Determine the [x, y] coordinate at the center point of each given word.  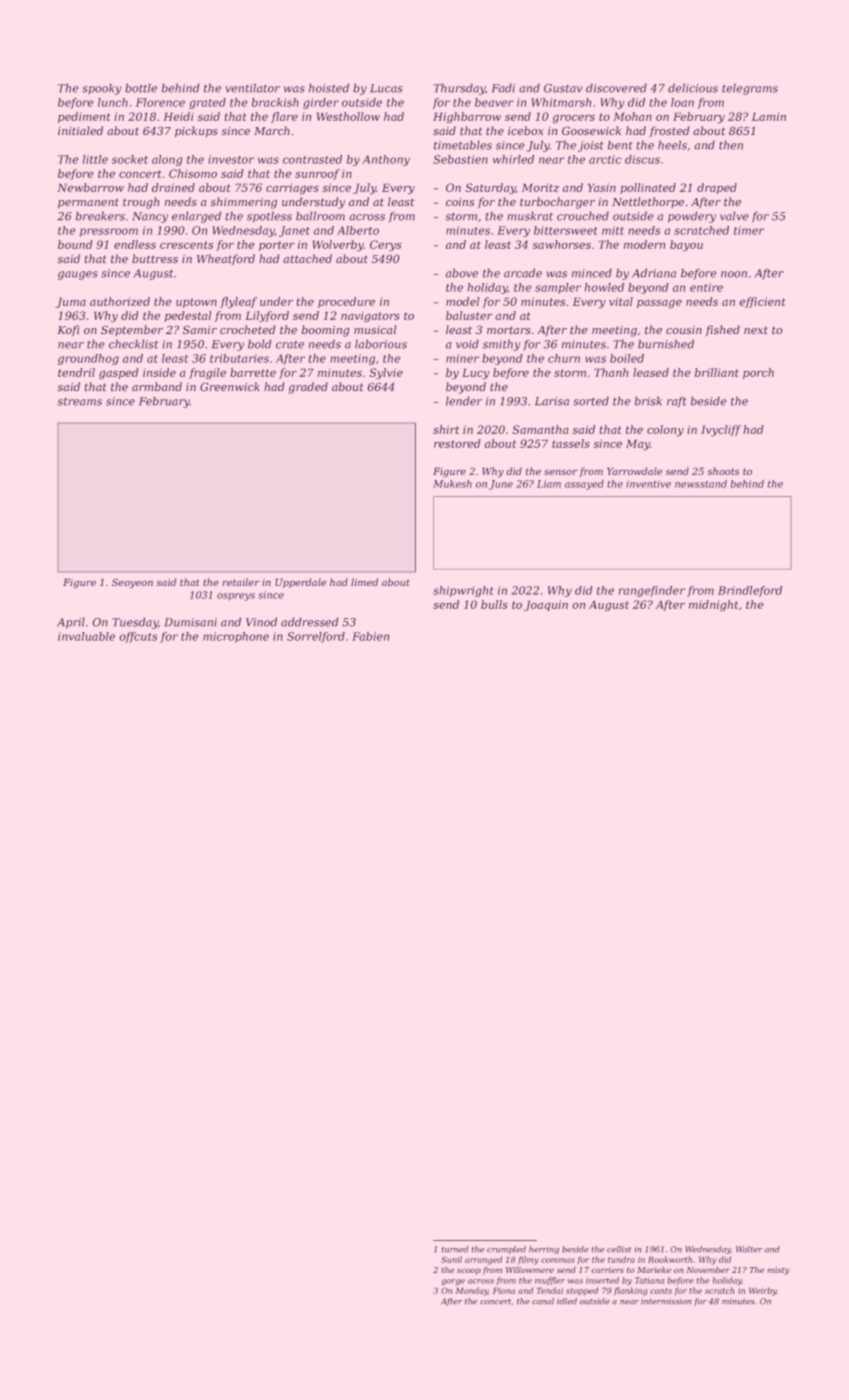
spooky [101, 89]
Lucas [386, 88]
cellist [619, 1249]
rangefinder [652, 591]
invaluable [86, 636]
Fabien [370, 636]
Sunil [451, 1259]
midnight [714, 606]
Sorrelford [316, 637]
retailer [241, 582]
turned [455, 1249]
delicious [693, 88]
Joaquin [546, 605]
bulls [494, 604]
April [71, 623]
